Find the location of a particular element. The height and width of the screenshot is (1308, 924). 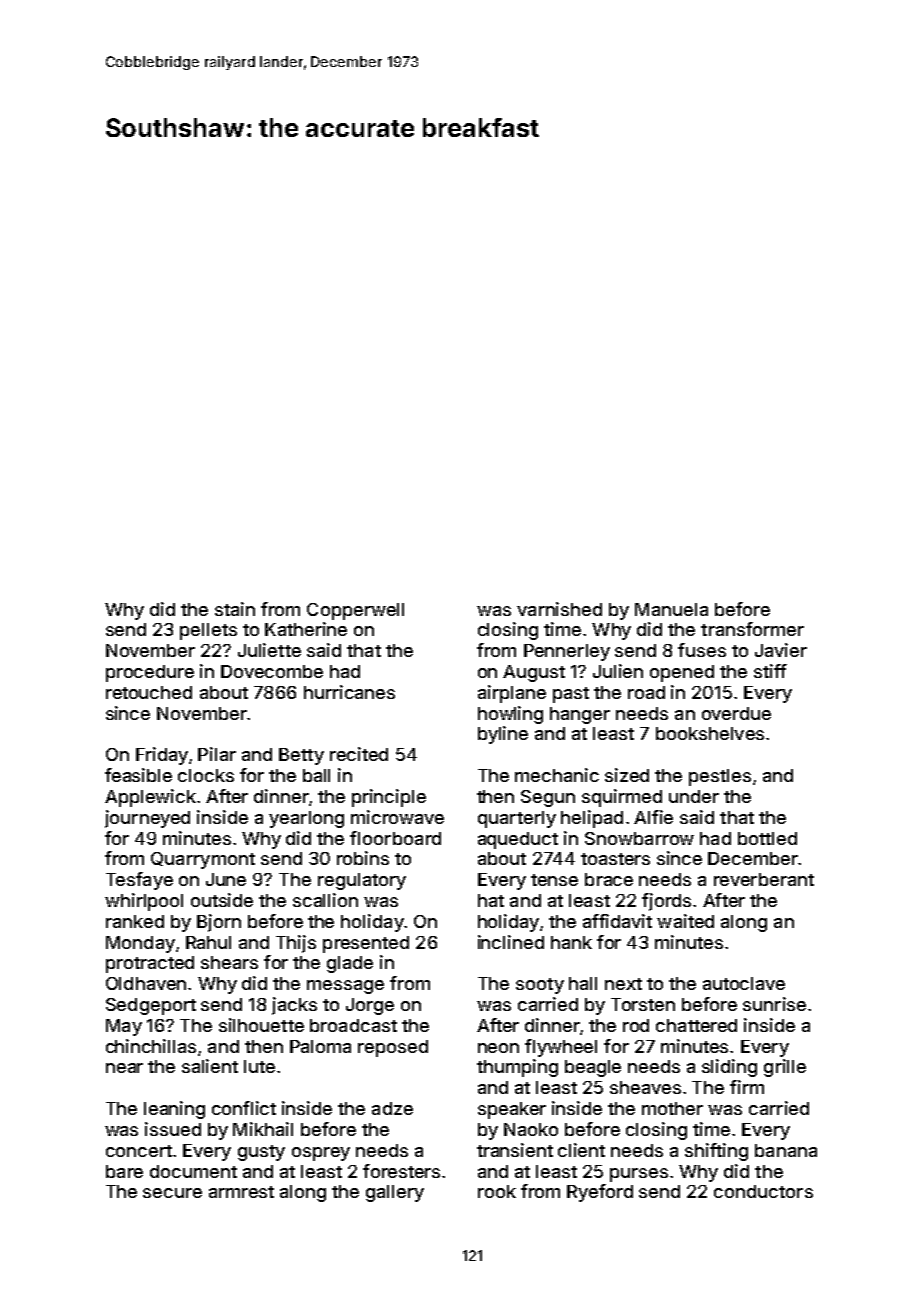

inclined is located at coordinates (511, 942).
